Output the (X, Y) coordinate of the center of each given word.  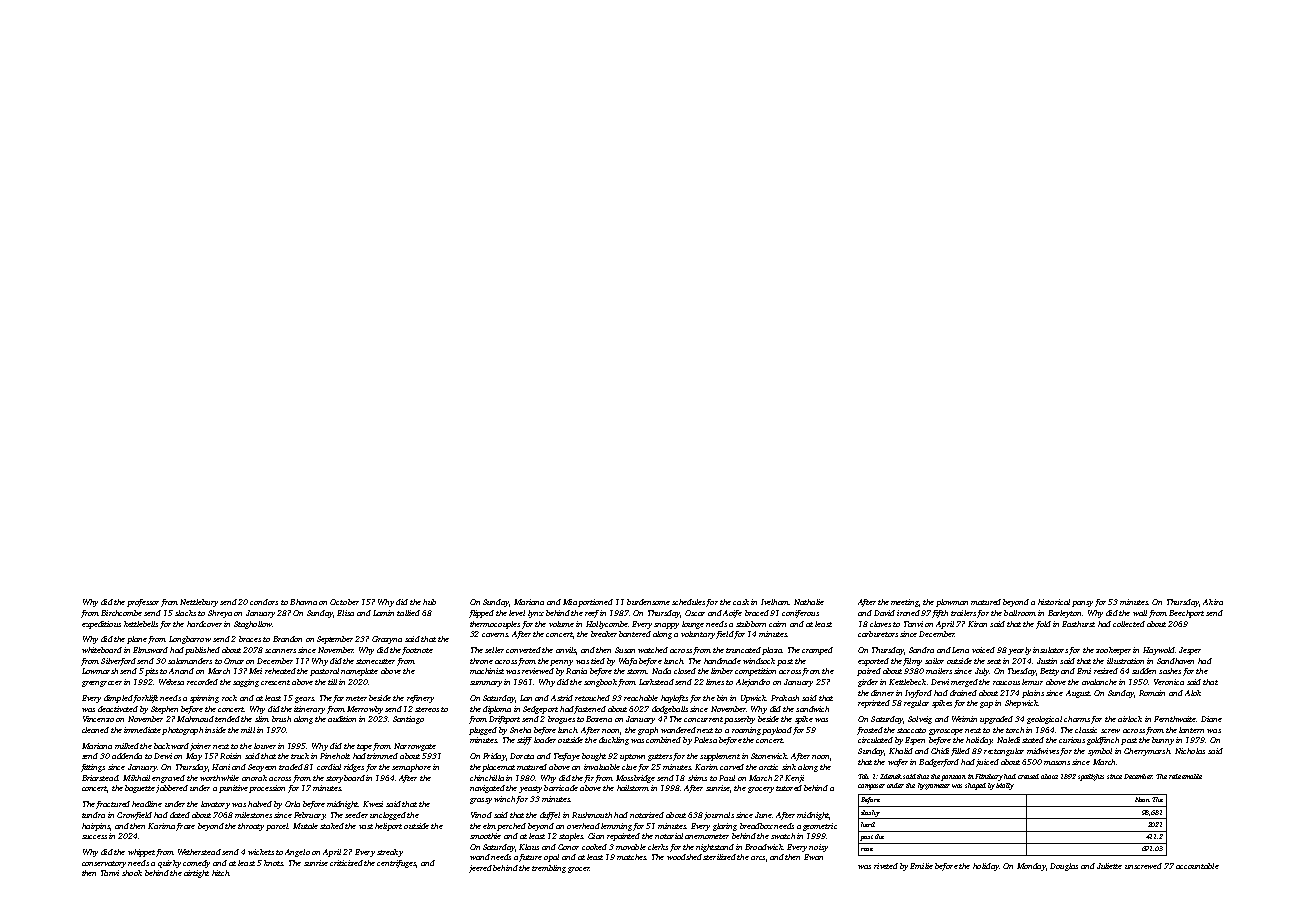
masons (1057, 763)
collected (1129, 624)
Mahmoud (195, 719)
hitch (220, 873)
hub (429, 602)
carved (732, 767)
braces (250, 639)
